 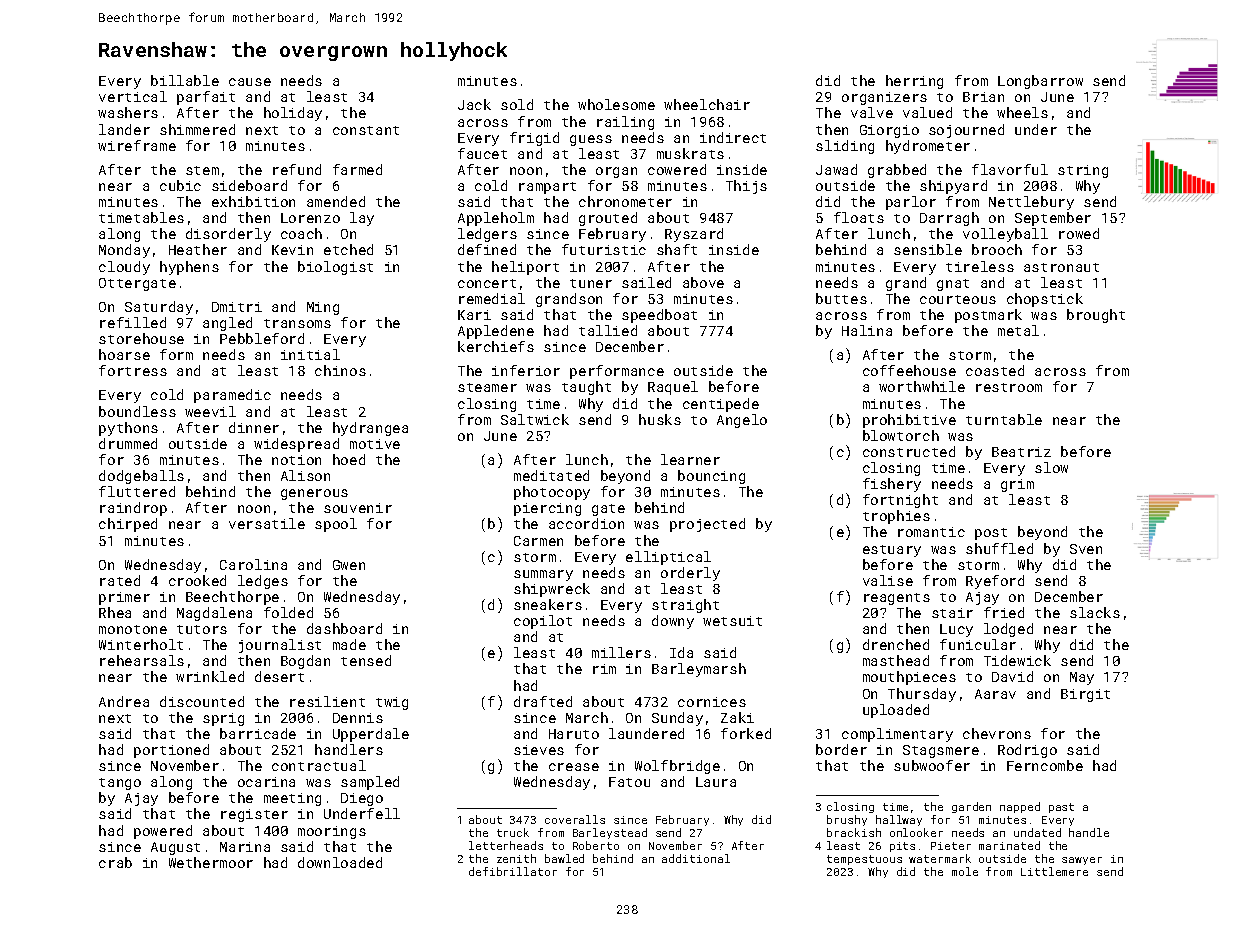 I want to click on billable, so click(x=185, y=80).
